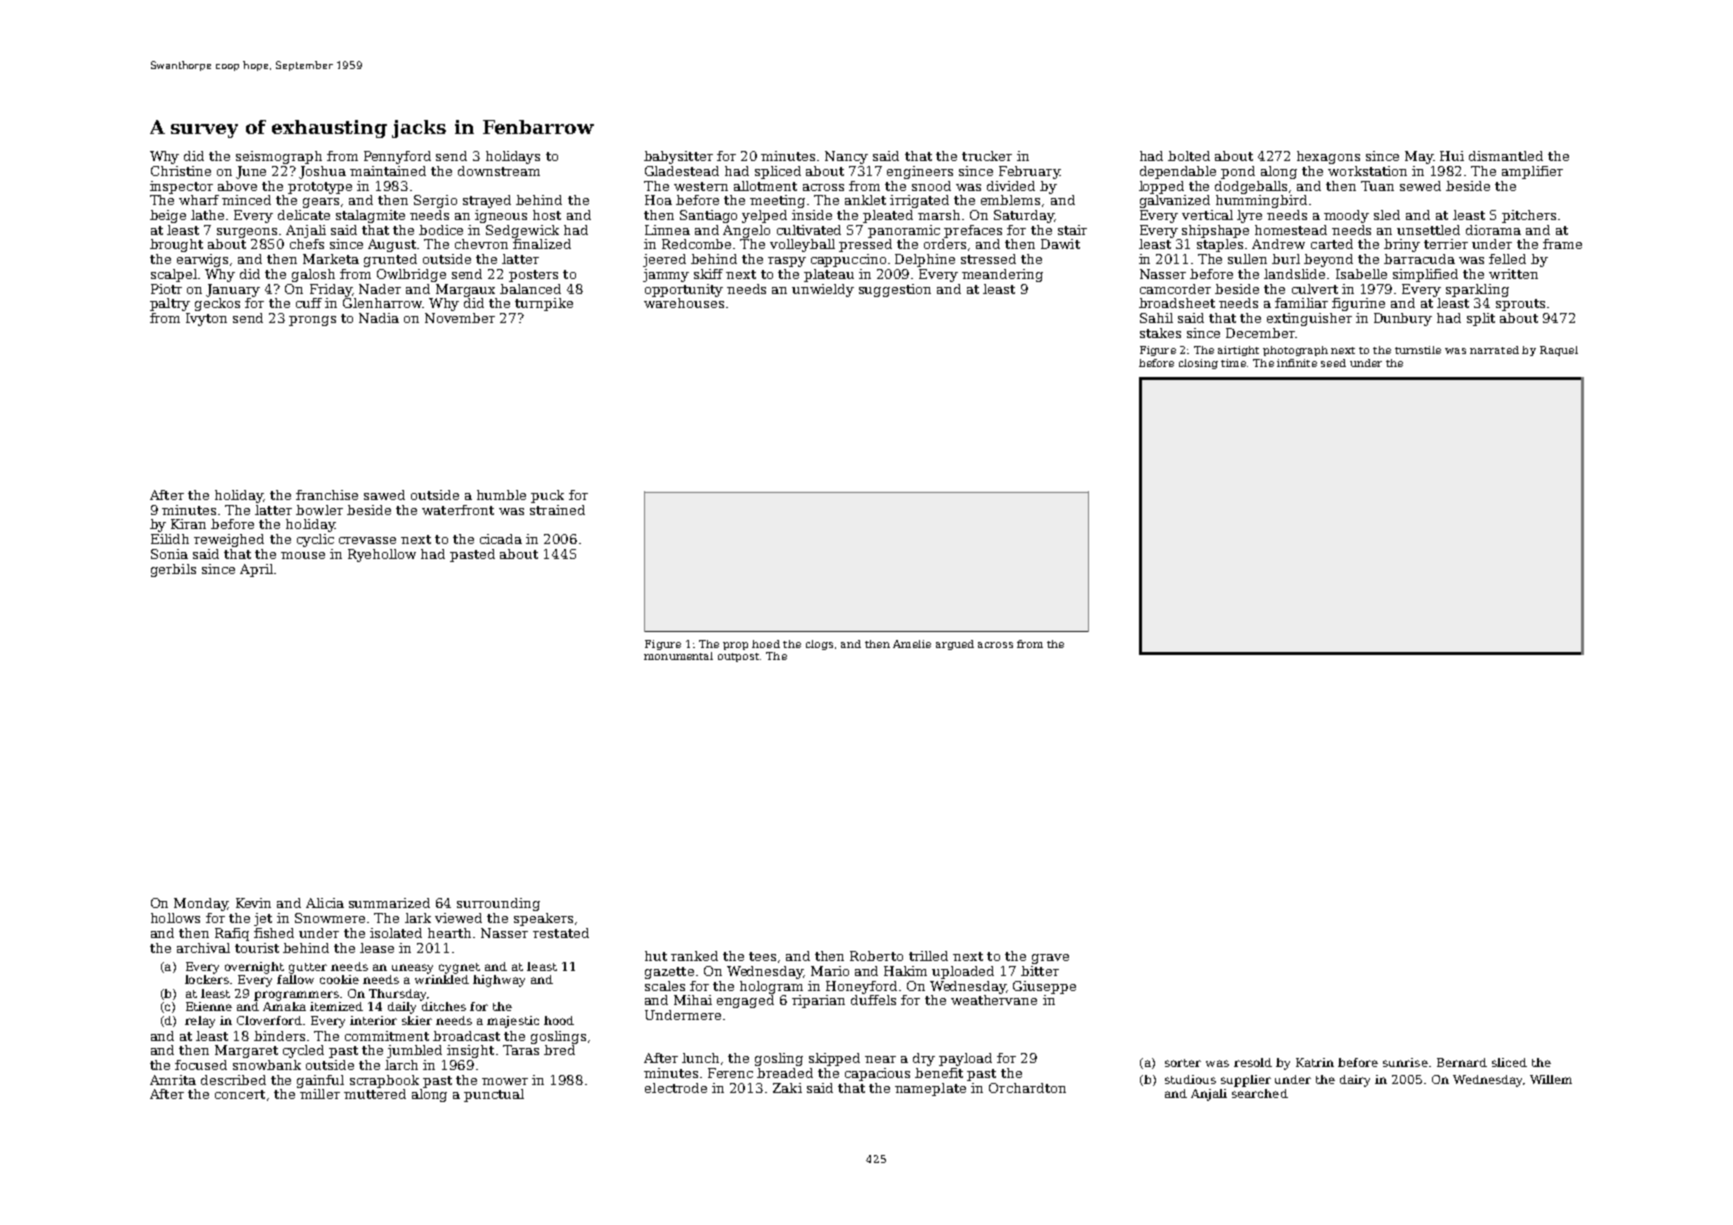  Describe the element at coordinates (253, 903) in the screenshot. I see `Kevin` at that location.
